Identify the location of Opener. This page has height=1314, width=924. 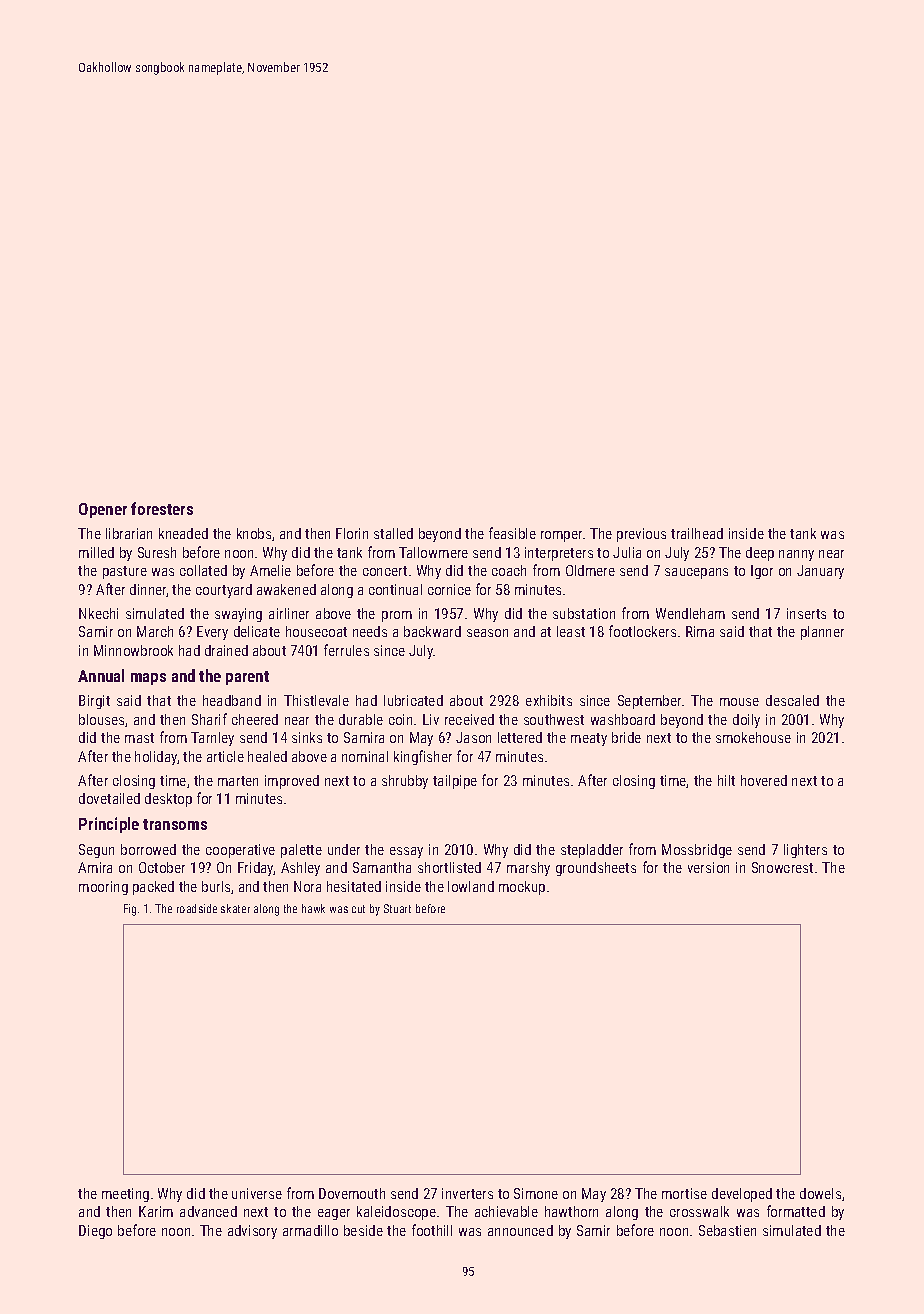
(103, 510).
